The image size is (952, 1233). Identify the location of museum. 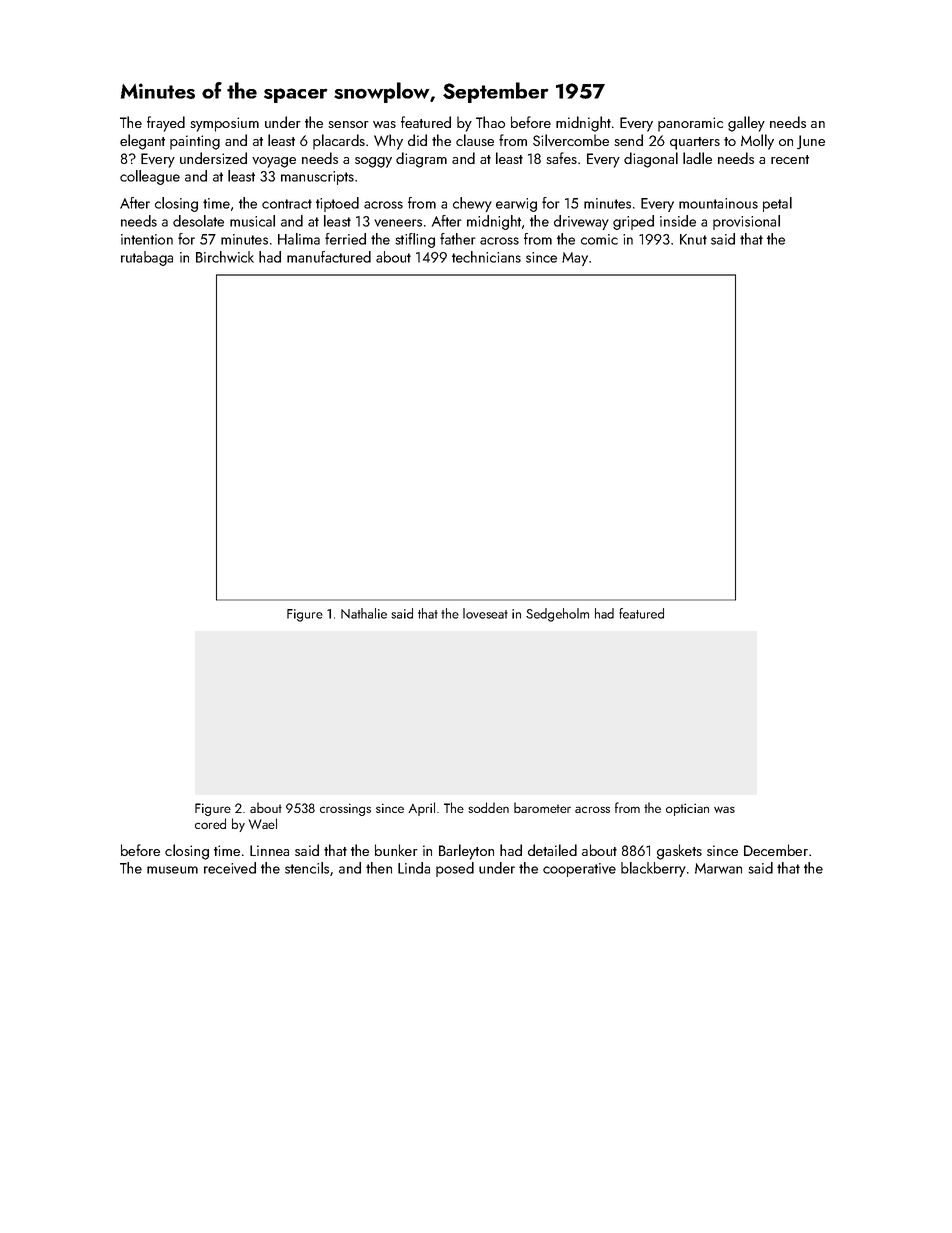
(172, 870).
